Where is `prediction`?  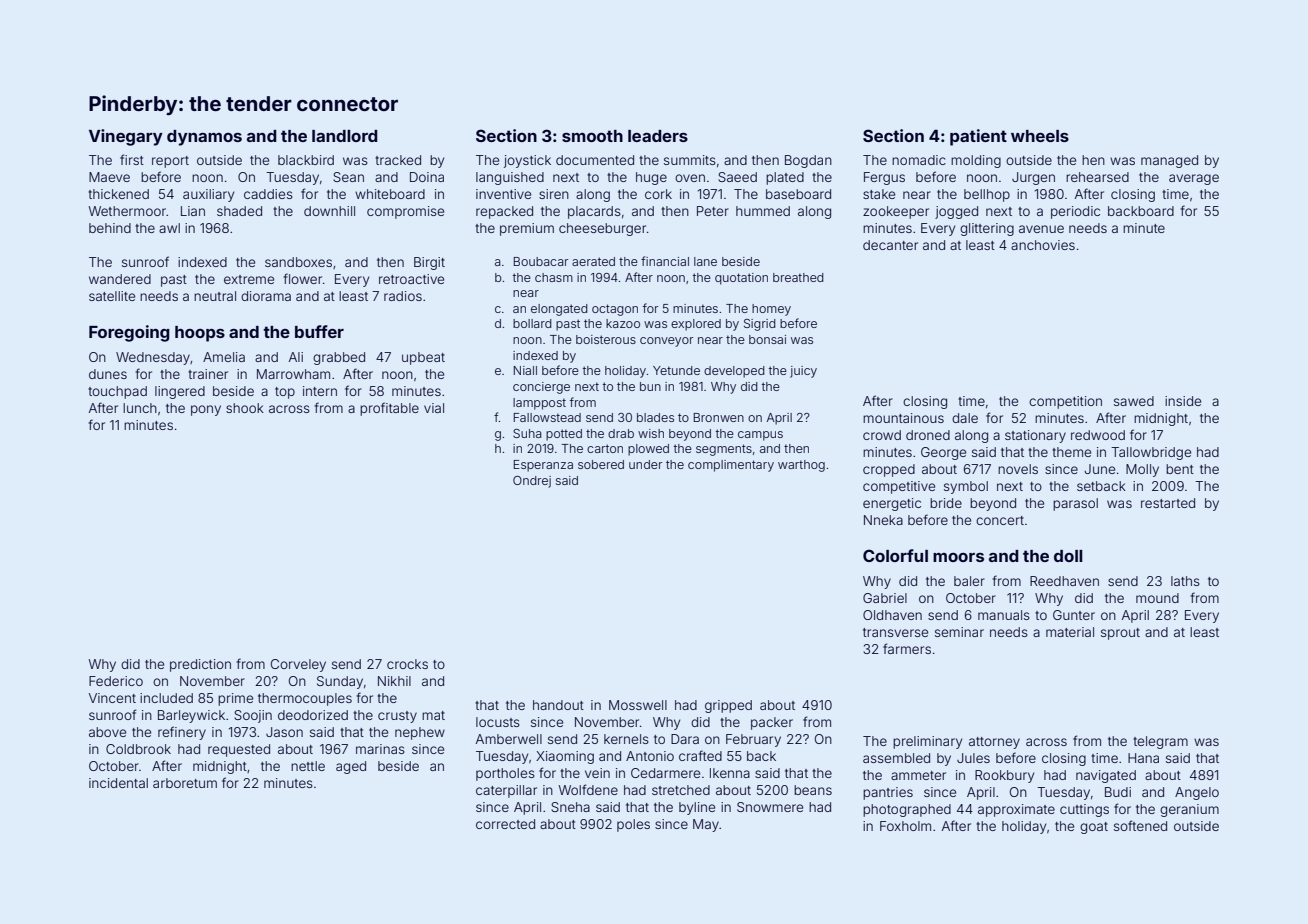 prediction is located at coordinates (200, 665).
